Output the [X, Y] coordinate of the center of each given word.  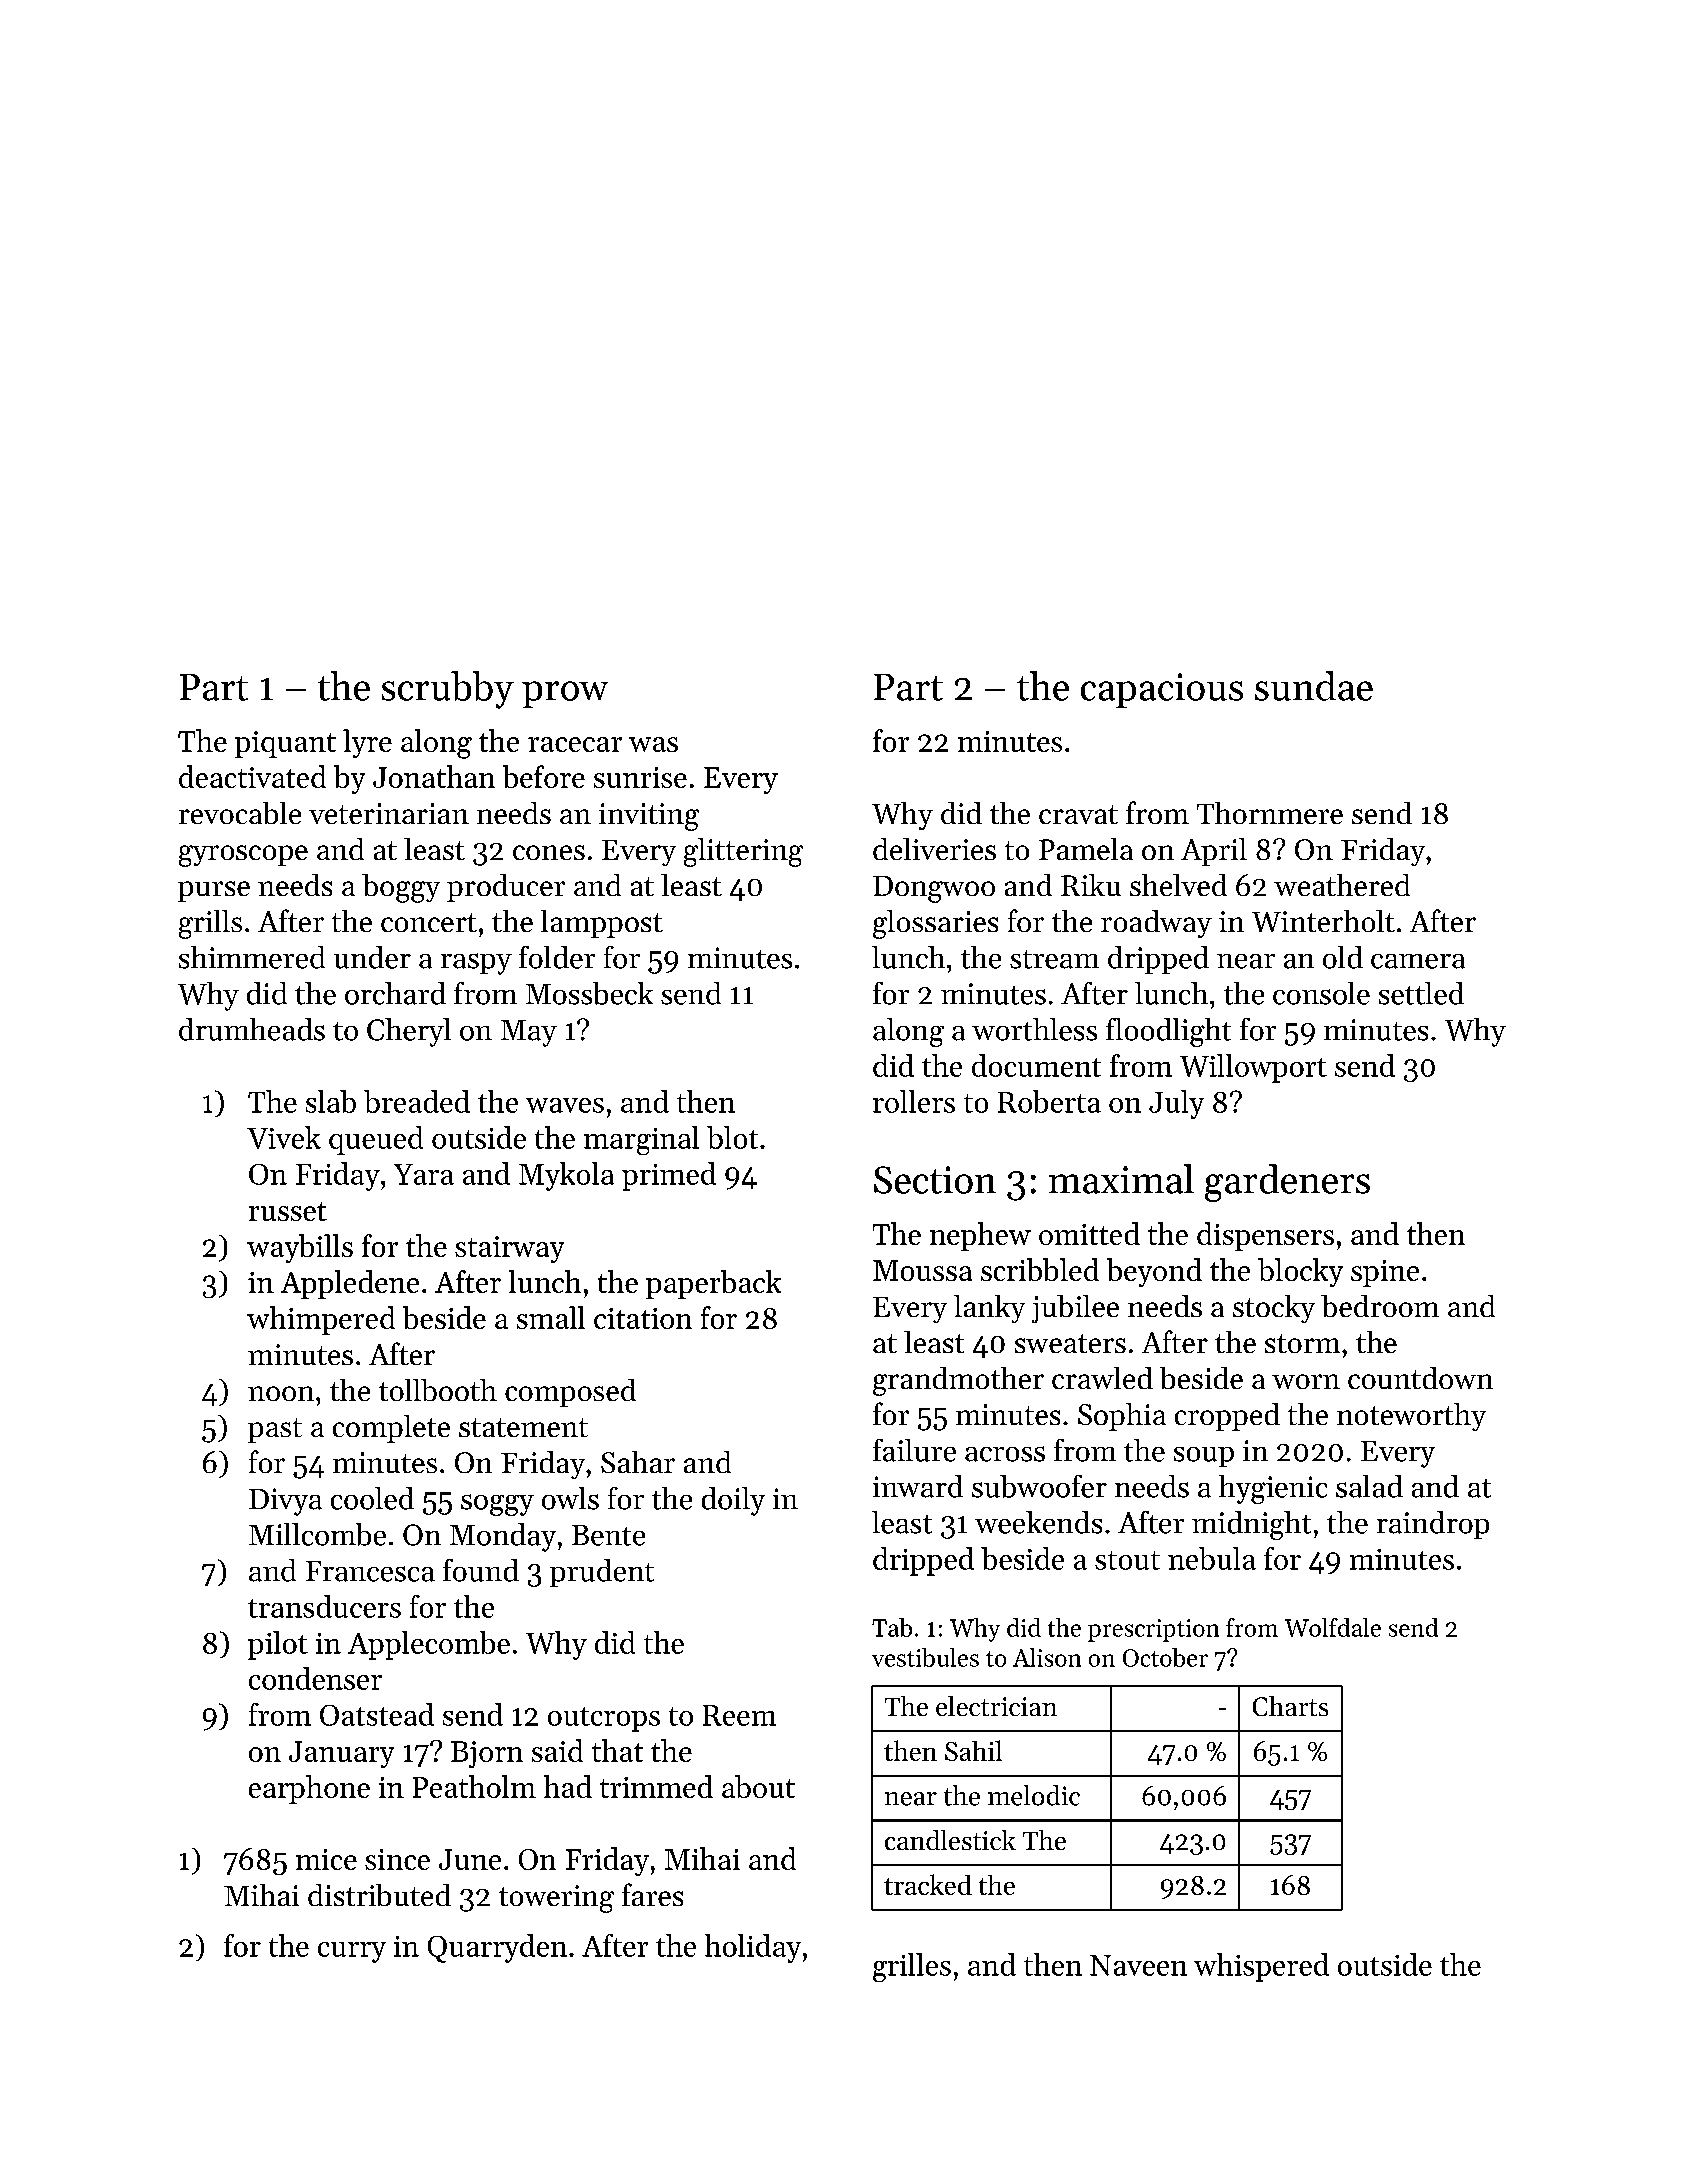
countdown [1420, 1378]
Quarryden [497, 1948]
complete [391, 1429]
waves [565, 1105]
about [758, 1786]
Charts [1290, 1706]
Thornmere [1270, 813]
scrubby [448, 690]
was [653, 744]
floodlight [1168, 1032]
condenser [315, 1678]
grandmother [958, 1381]
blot [732, 1137]
